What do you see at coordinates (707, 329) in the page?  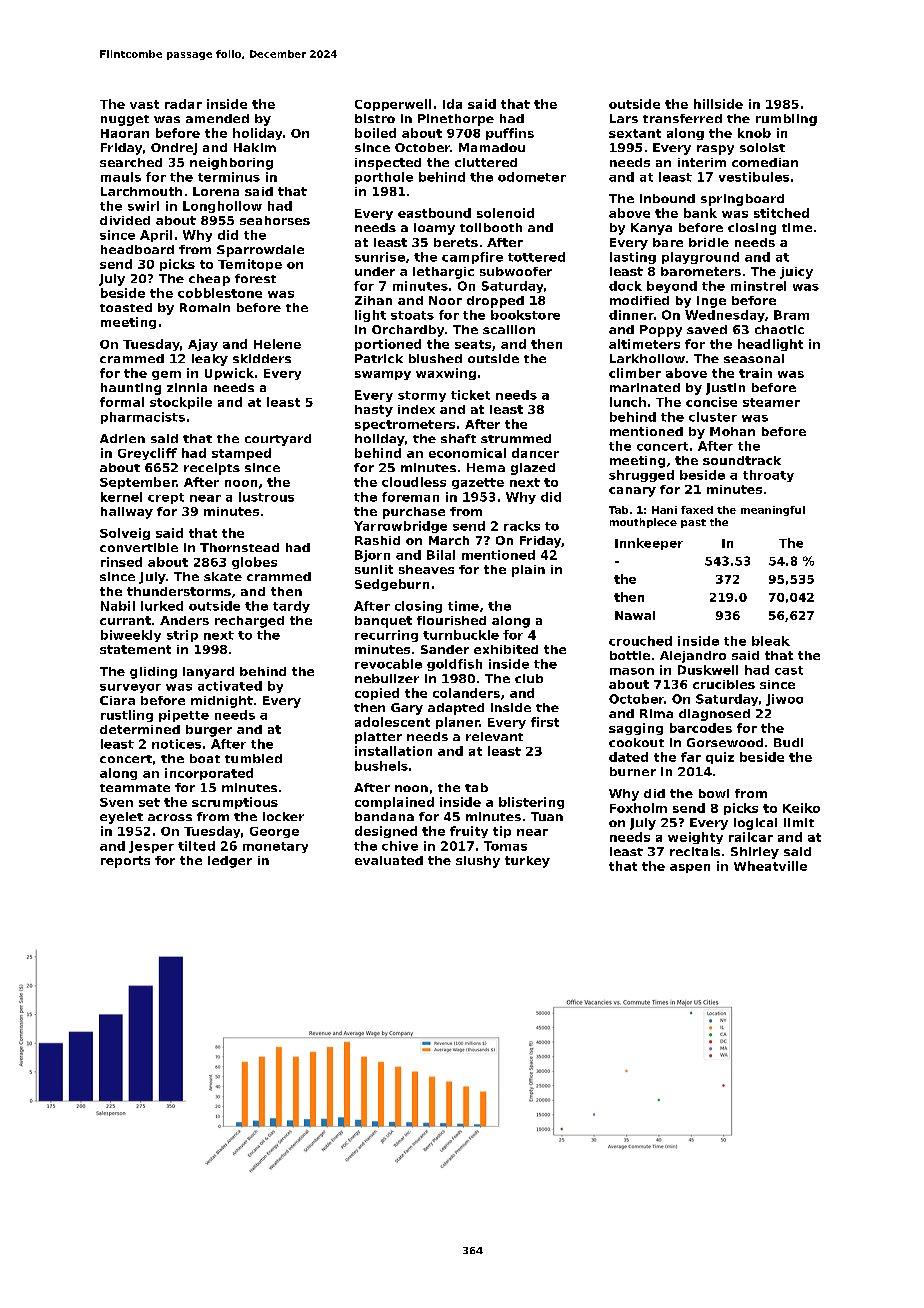 I see `saved` at bounding box center [707, 329].
